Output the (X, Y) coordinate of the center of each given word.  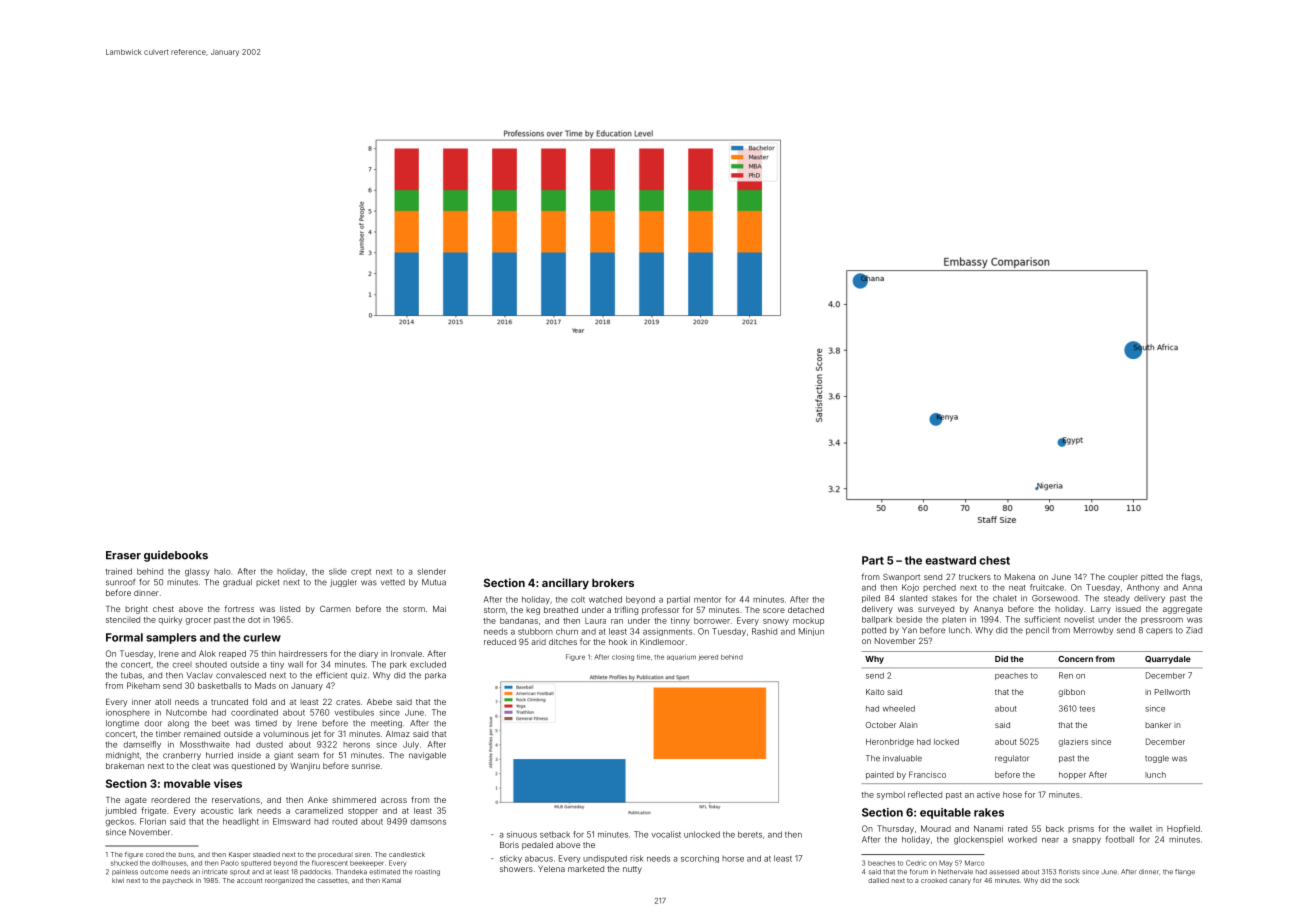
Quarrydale (1168, 660)
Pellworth (1172, 692)
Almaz (398, 734)
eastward (950, 560)
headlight (241, 822)
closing (623, 657)
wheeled (898, 708)
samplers (171, 638)
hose (1012, 795)
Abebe (379, 702)
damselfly (142, 745)
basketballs (219, 685)
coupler (1123, 578)
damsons (428, 821)
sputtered (256, 863)
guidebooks (176, 556)
